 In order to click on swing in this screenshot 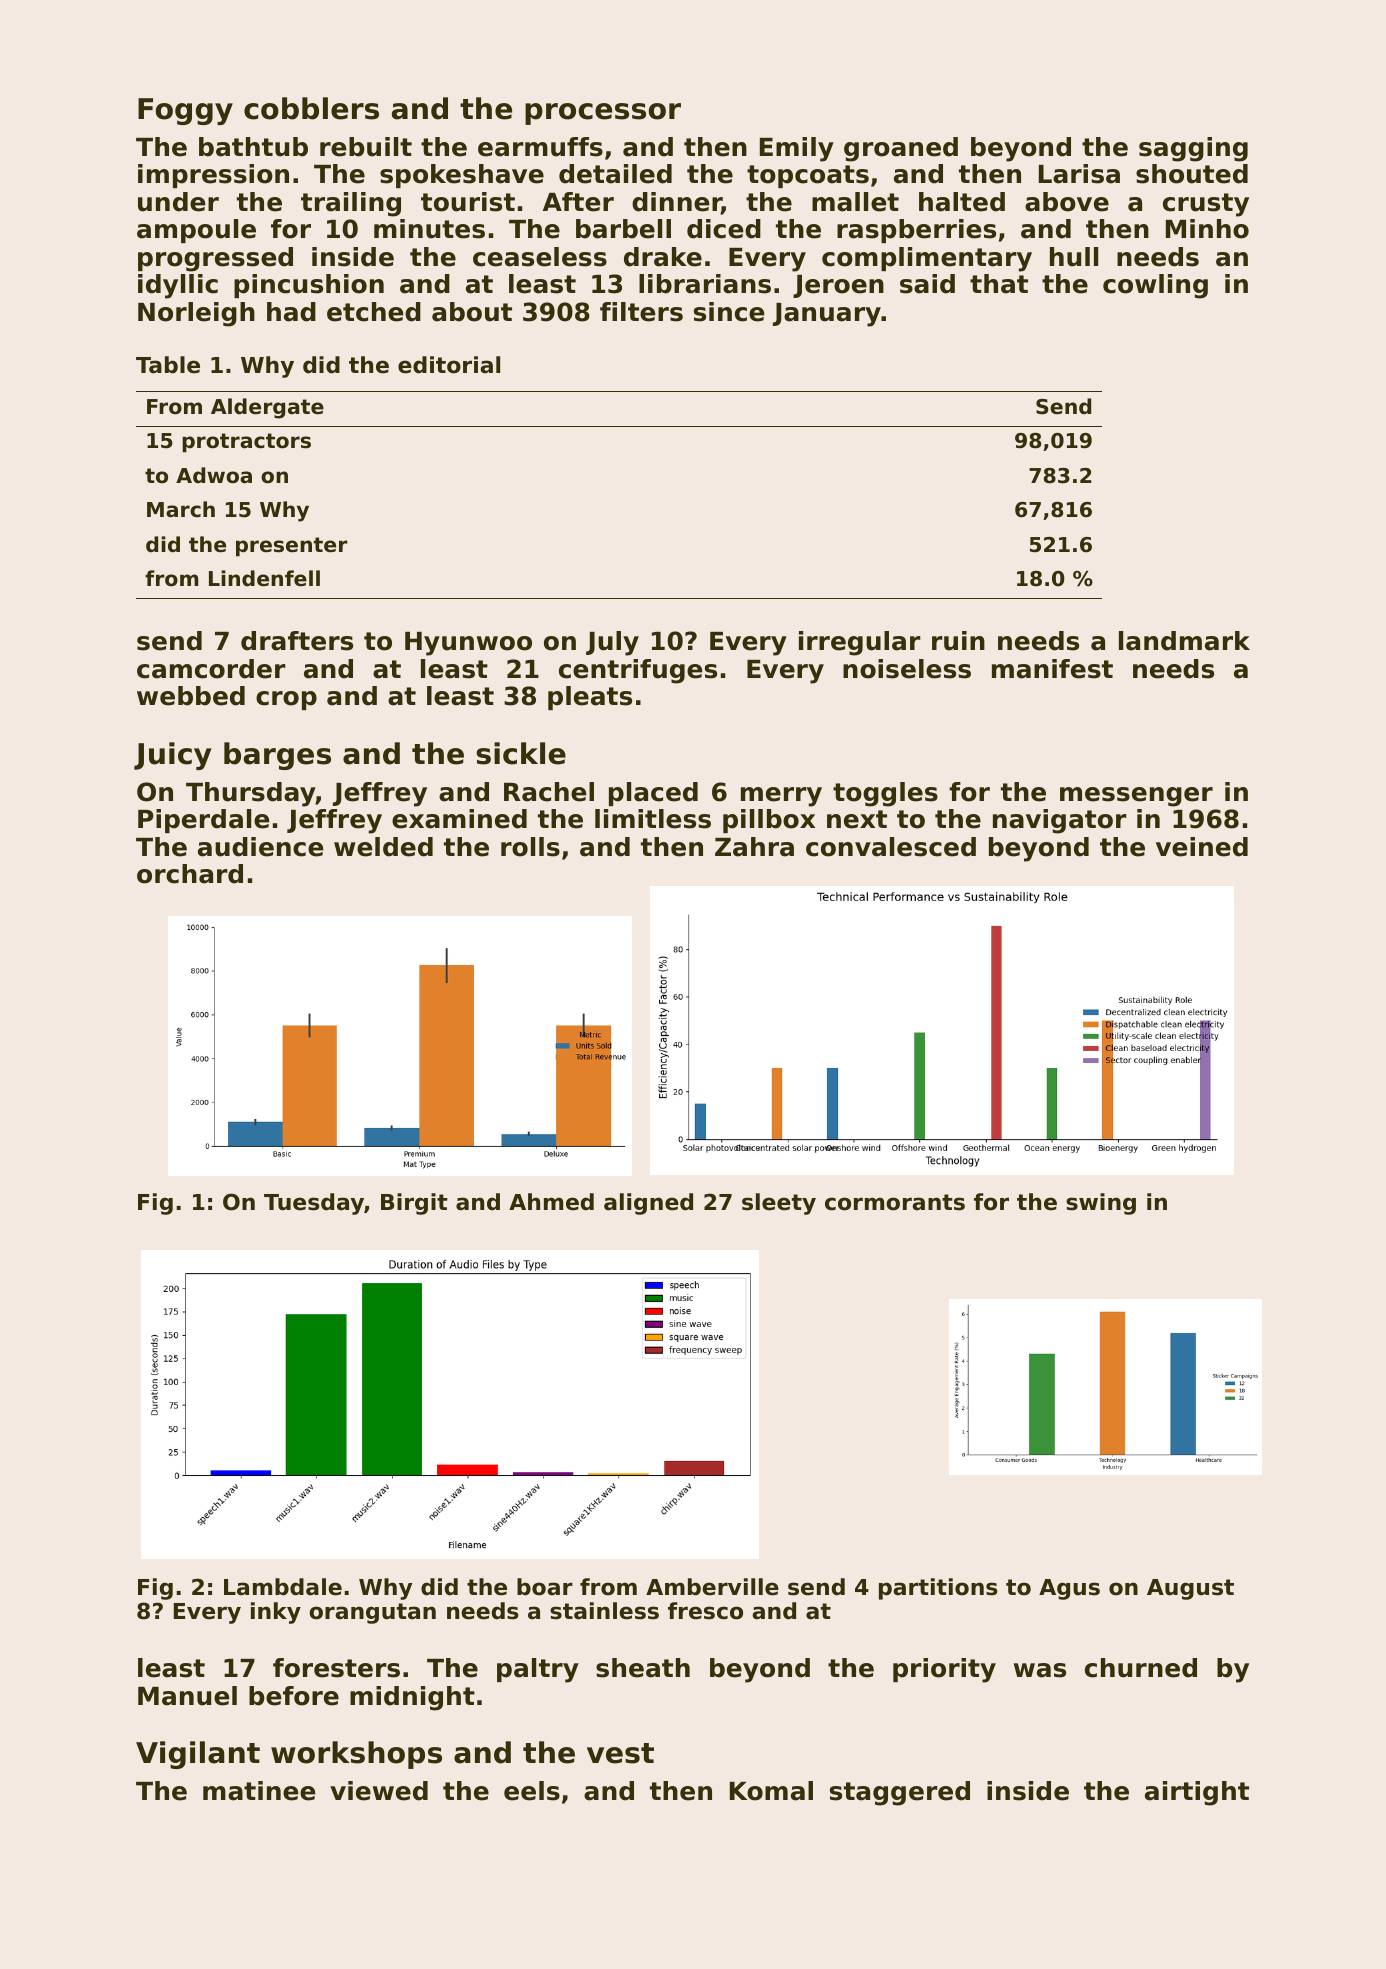, I will do `click(1101, 1204)`.
